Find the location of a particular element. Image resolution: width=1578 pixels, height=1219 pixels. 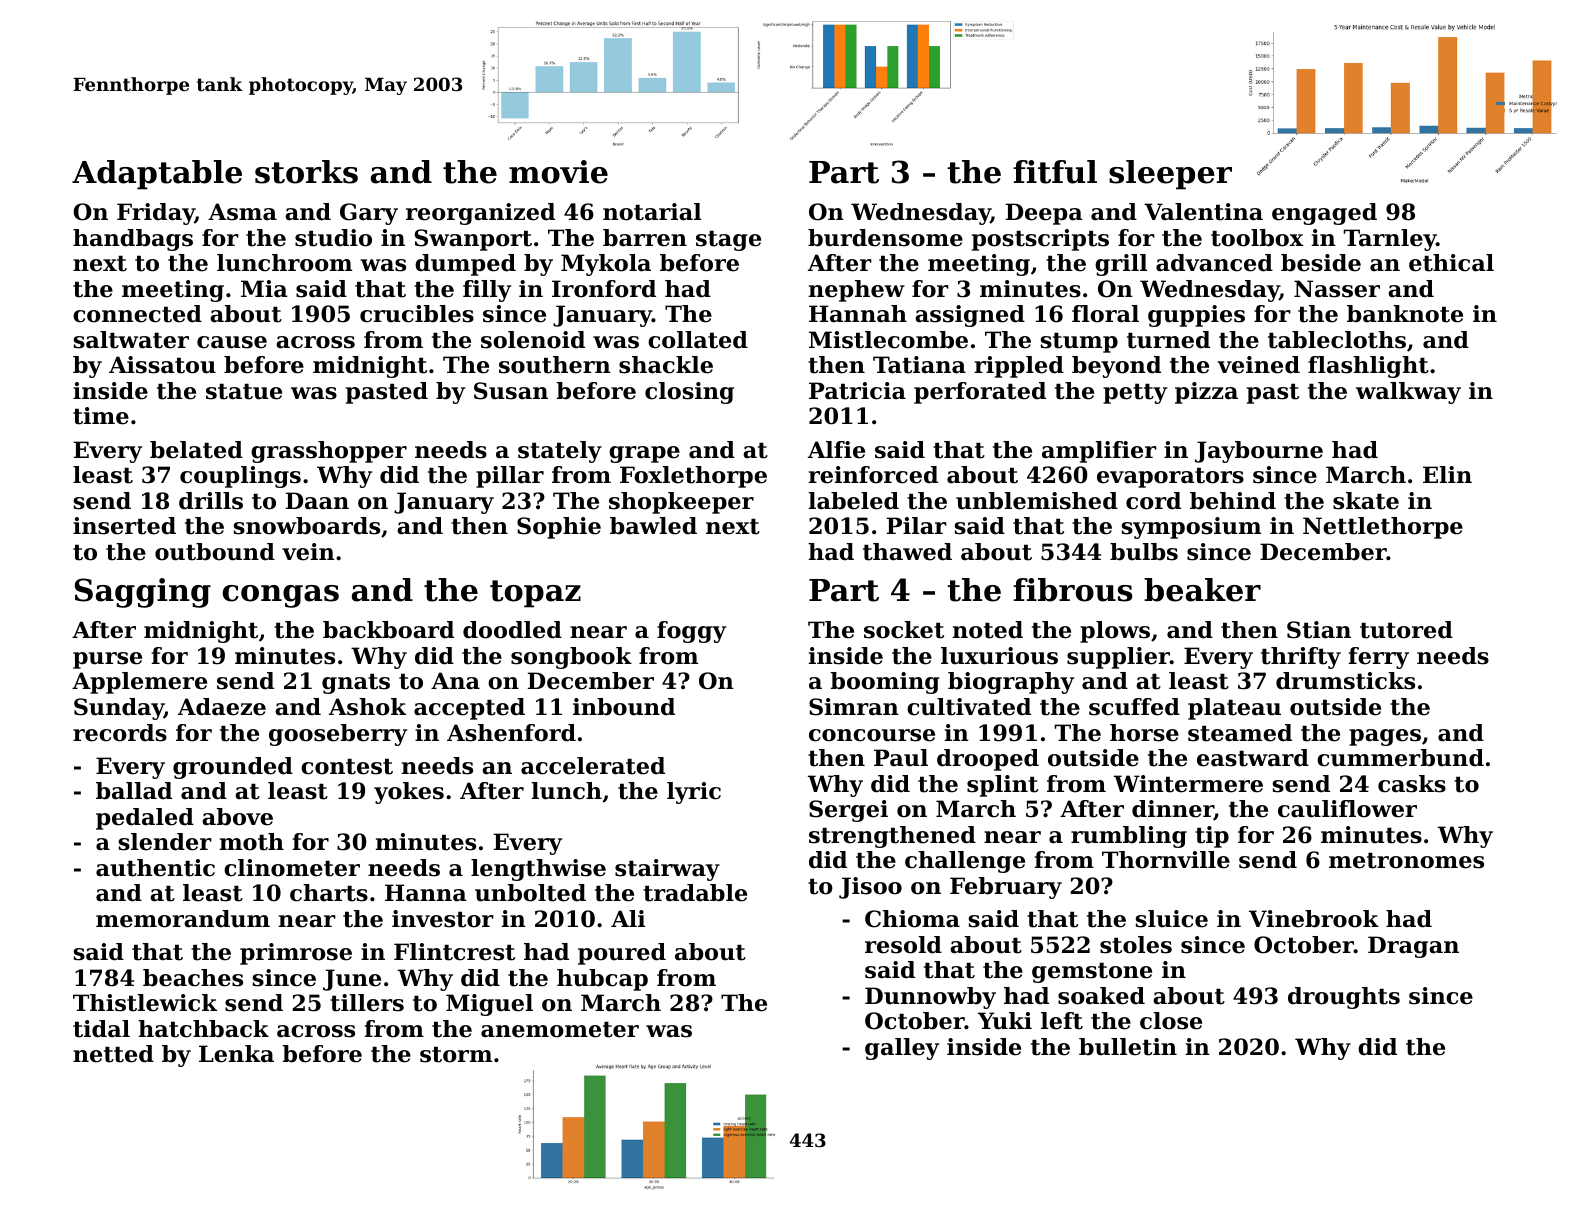

Jisoo is located at coordinates (870, 888).
